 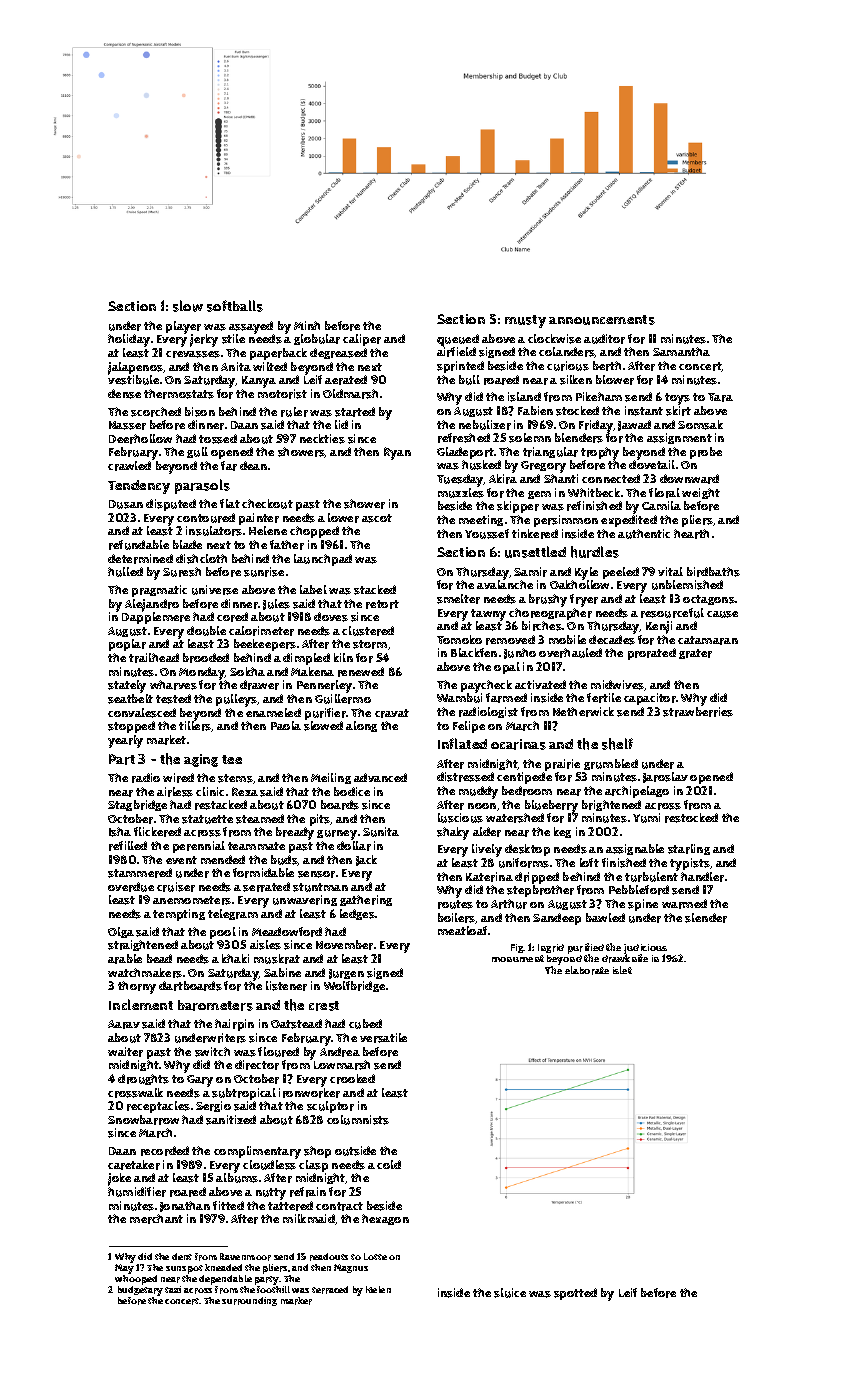 I want to click on droughts, so click(x=143, y=1079).
